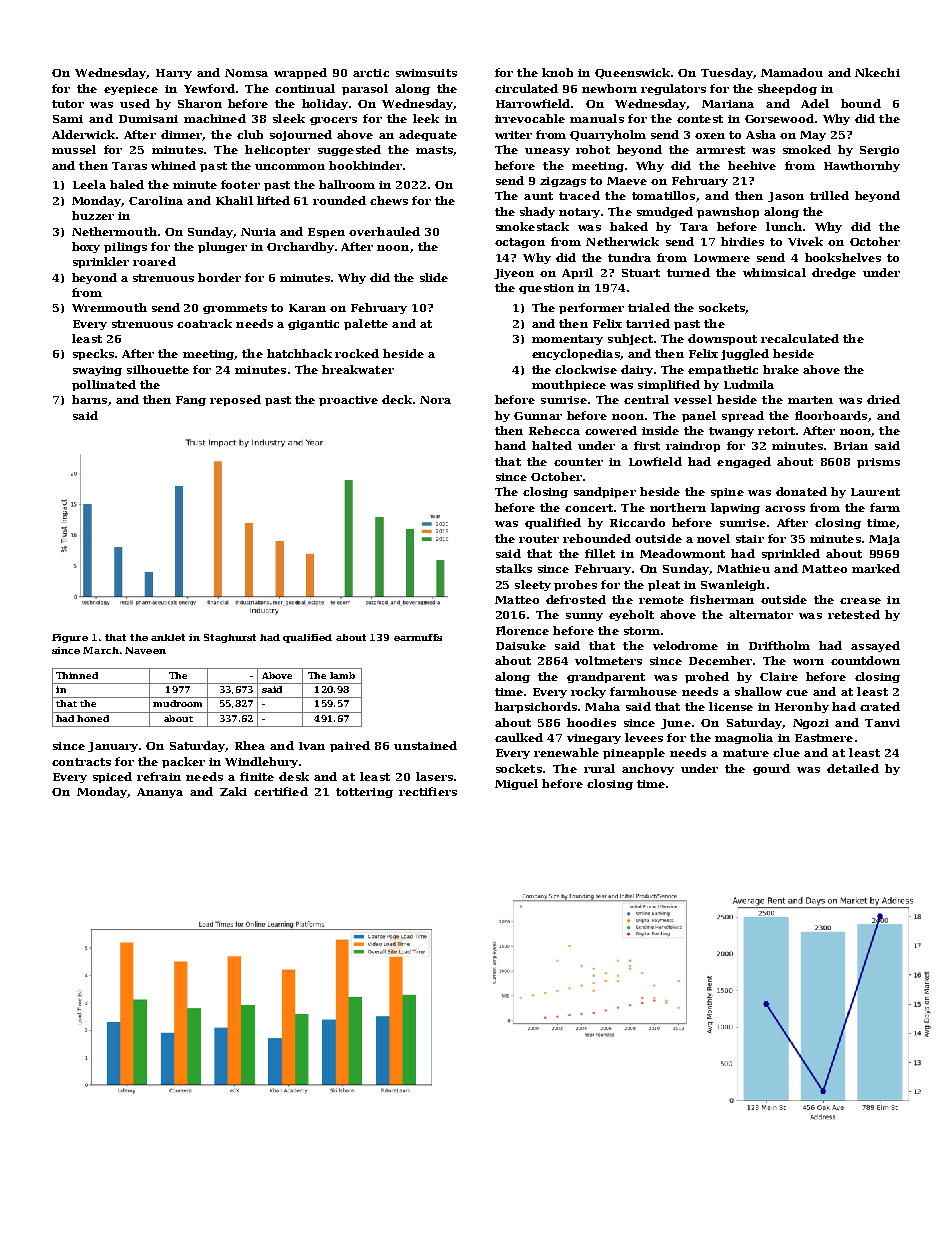  Describe the element at coordinates (426, 73) in the document. I see `swimsuits` at that location.
